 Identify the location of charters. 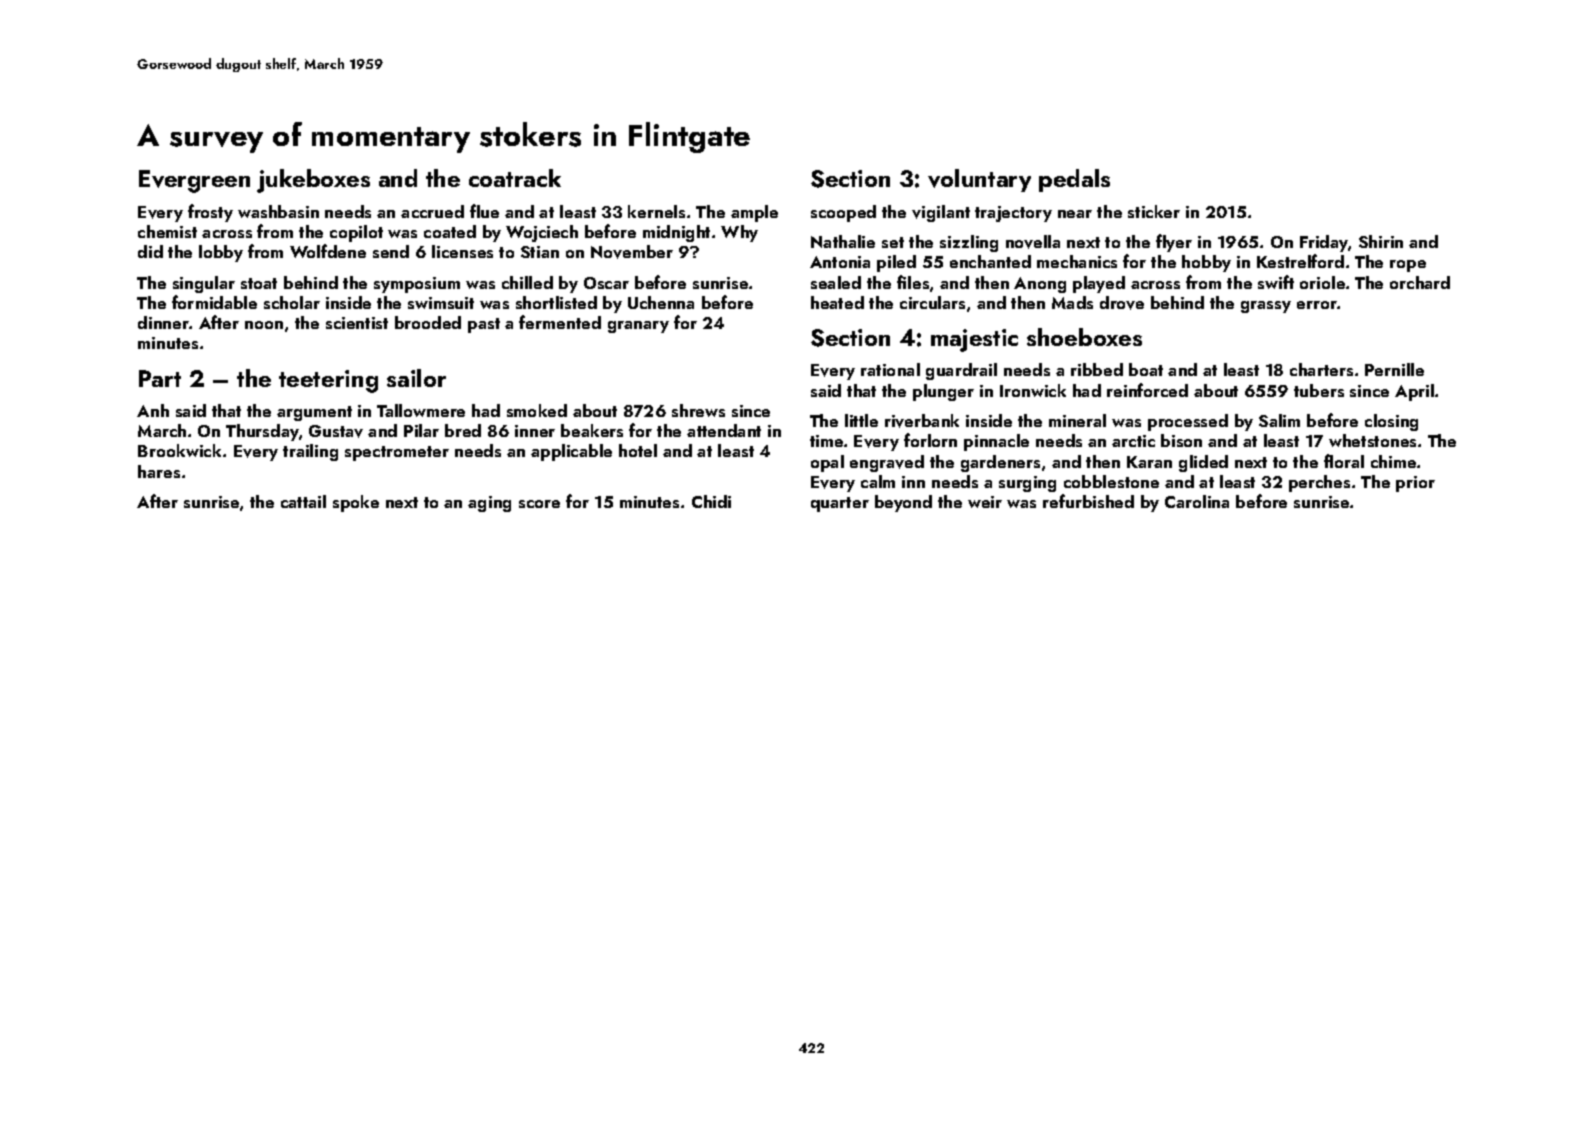
(1321, 369).
